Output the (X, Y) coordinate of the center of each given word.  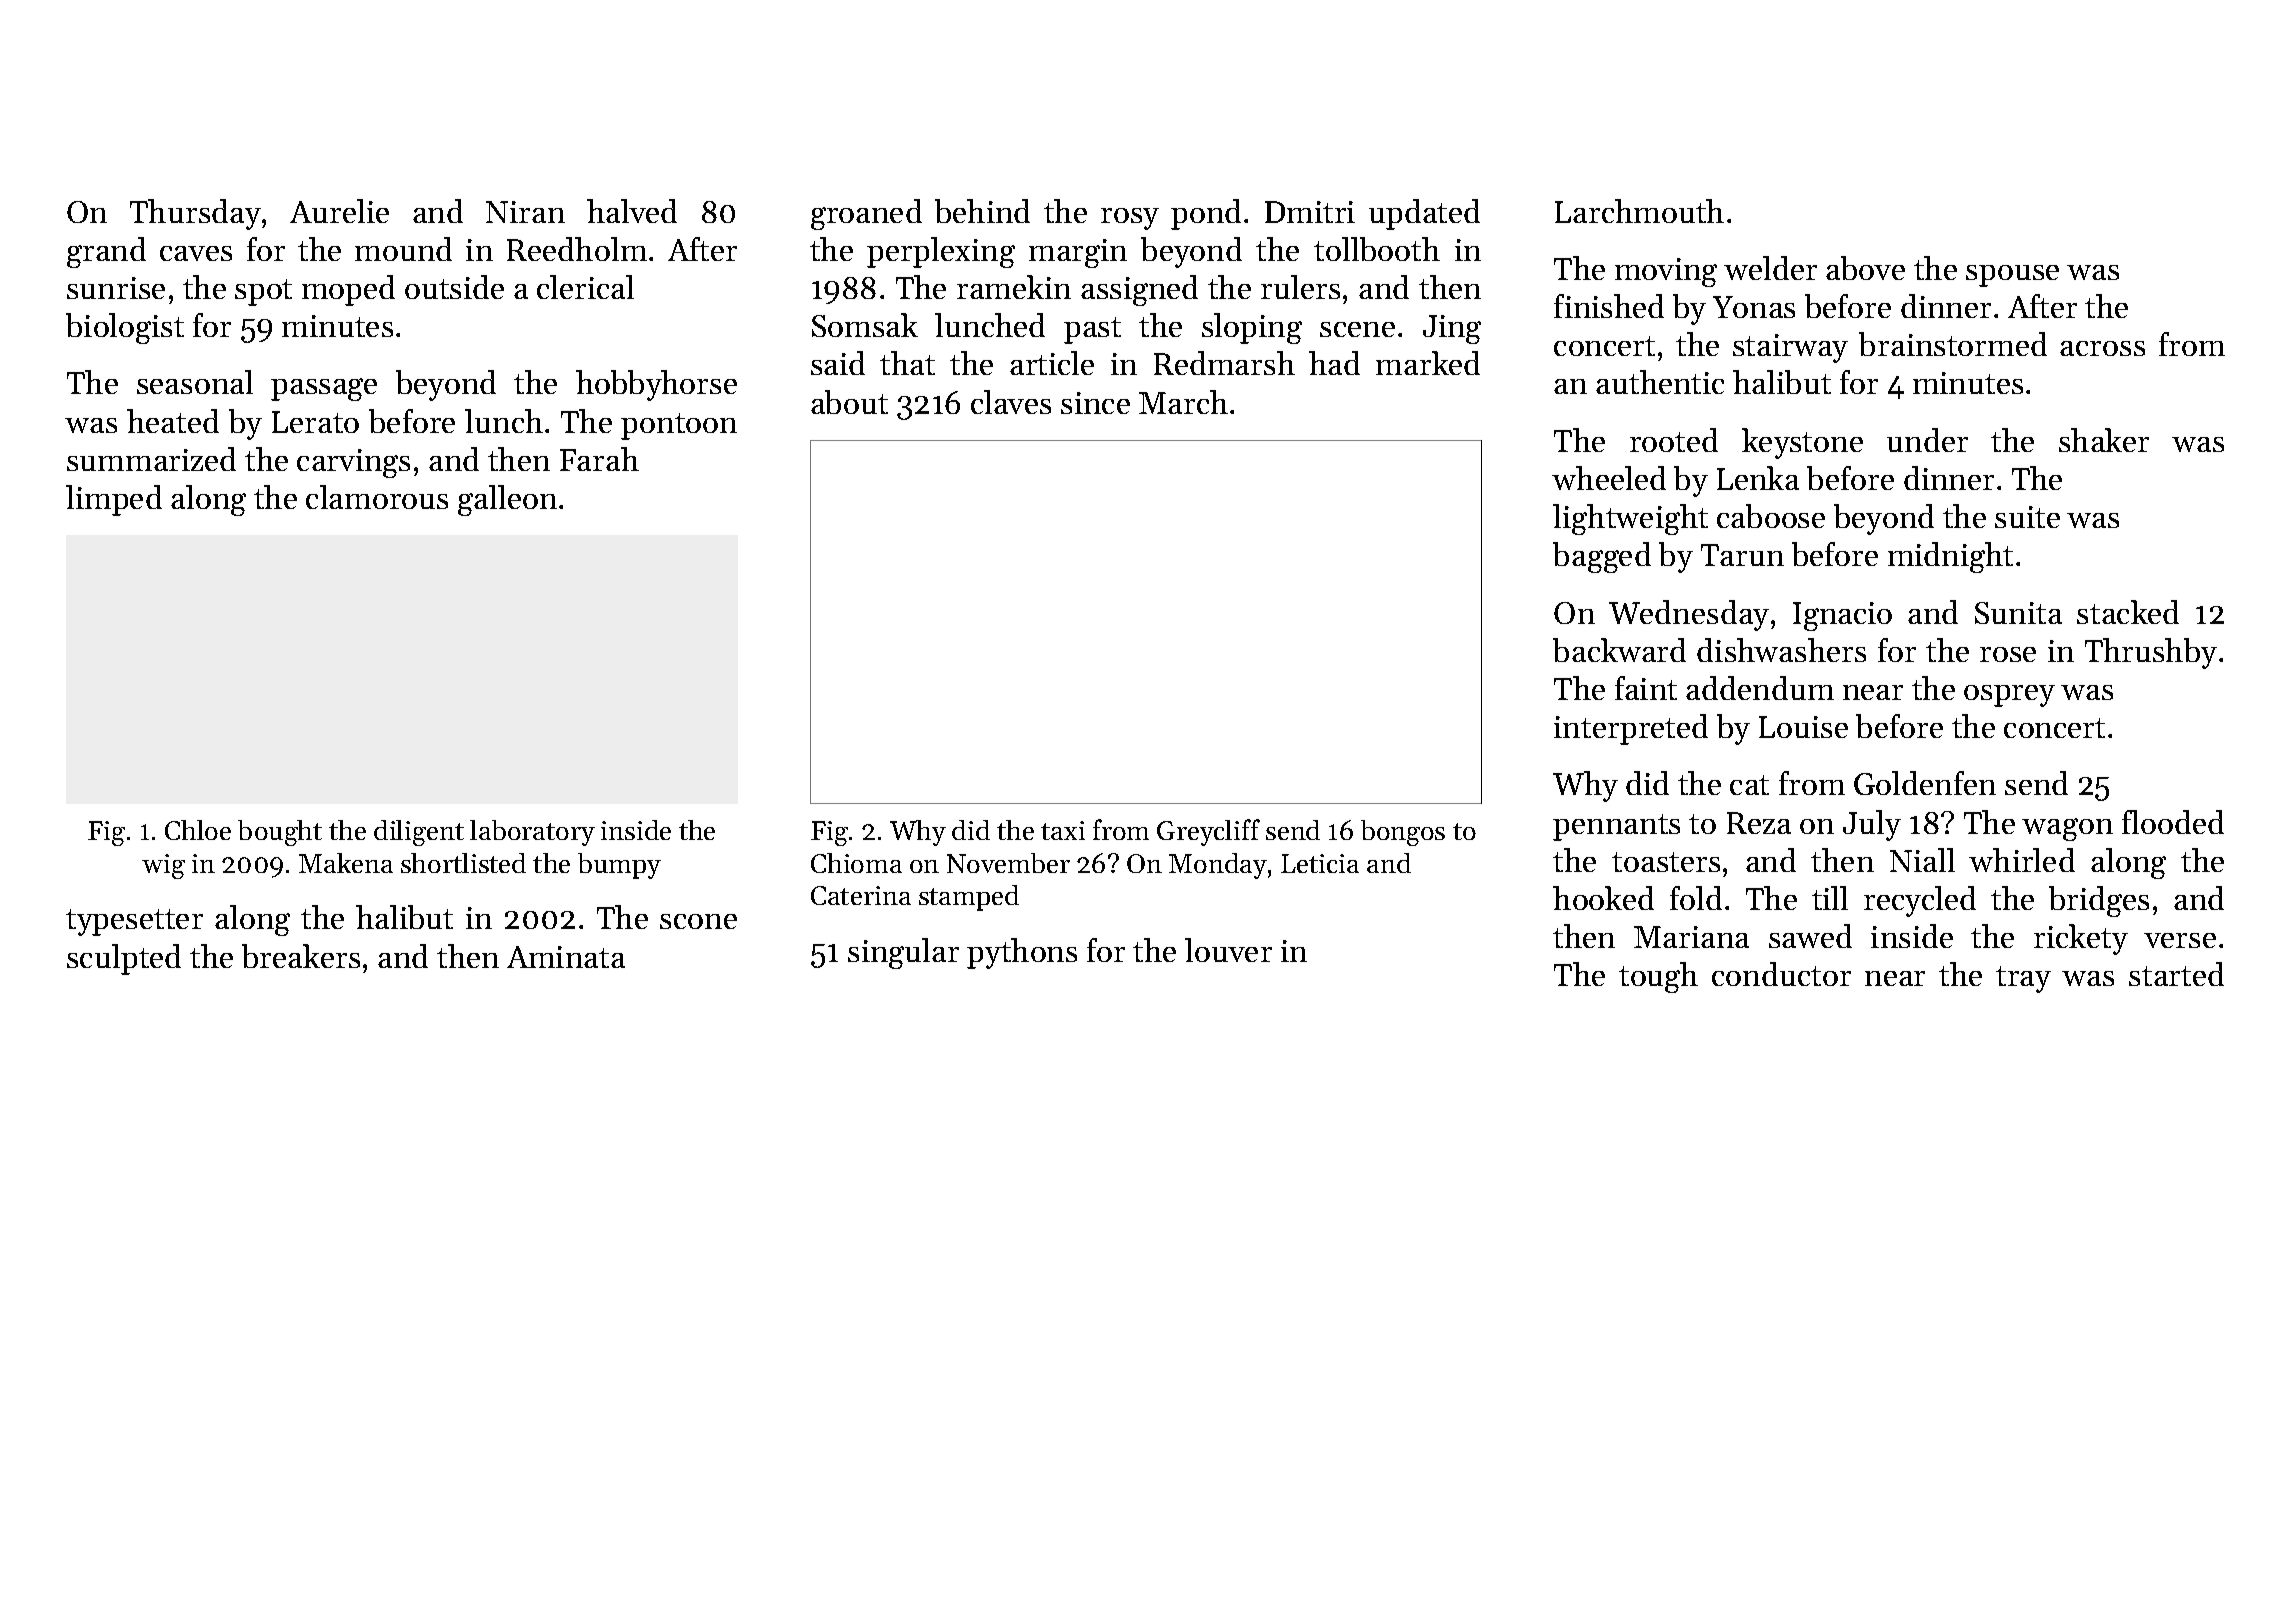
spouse (2012, 276)
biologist (125, 328)
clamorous (377, 497)
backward (1619, 650)
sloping (1252, 328)
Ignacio (1842, 616)
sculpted (124, 959)
